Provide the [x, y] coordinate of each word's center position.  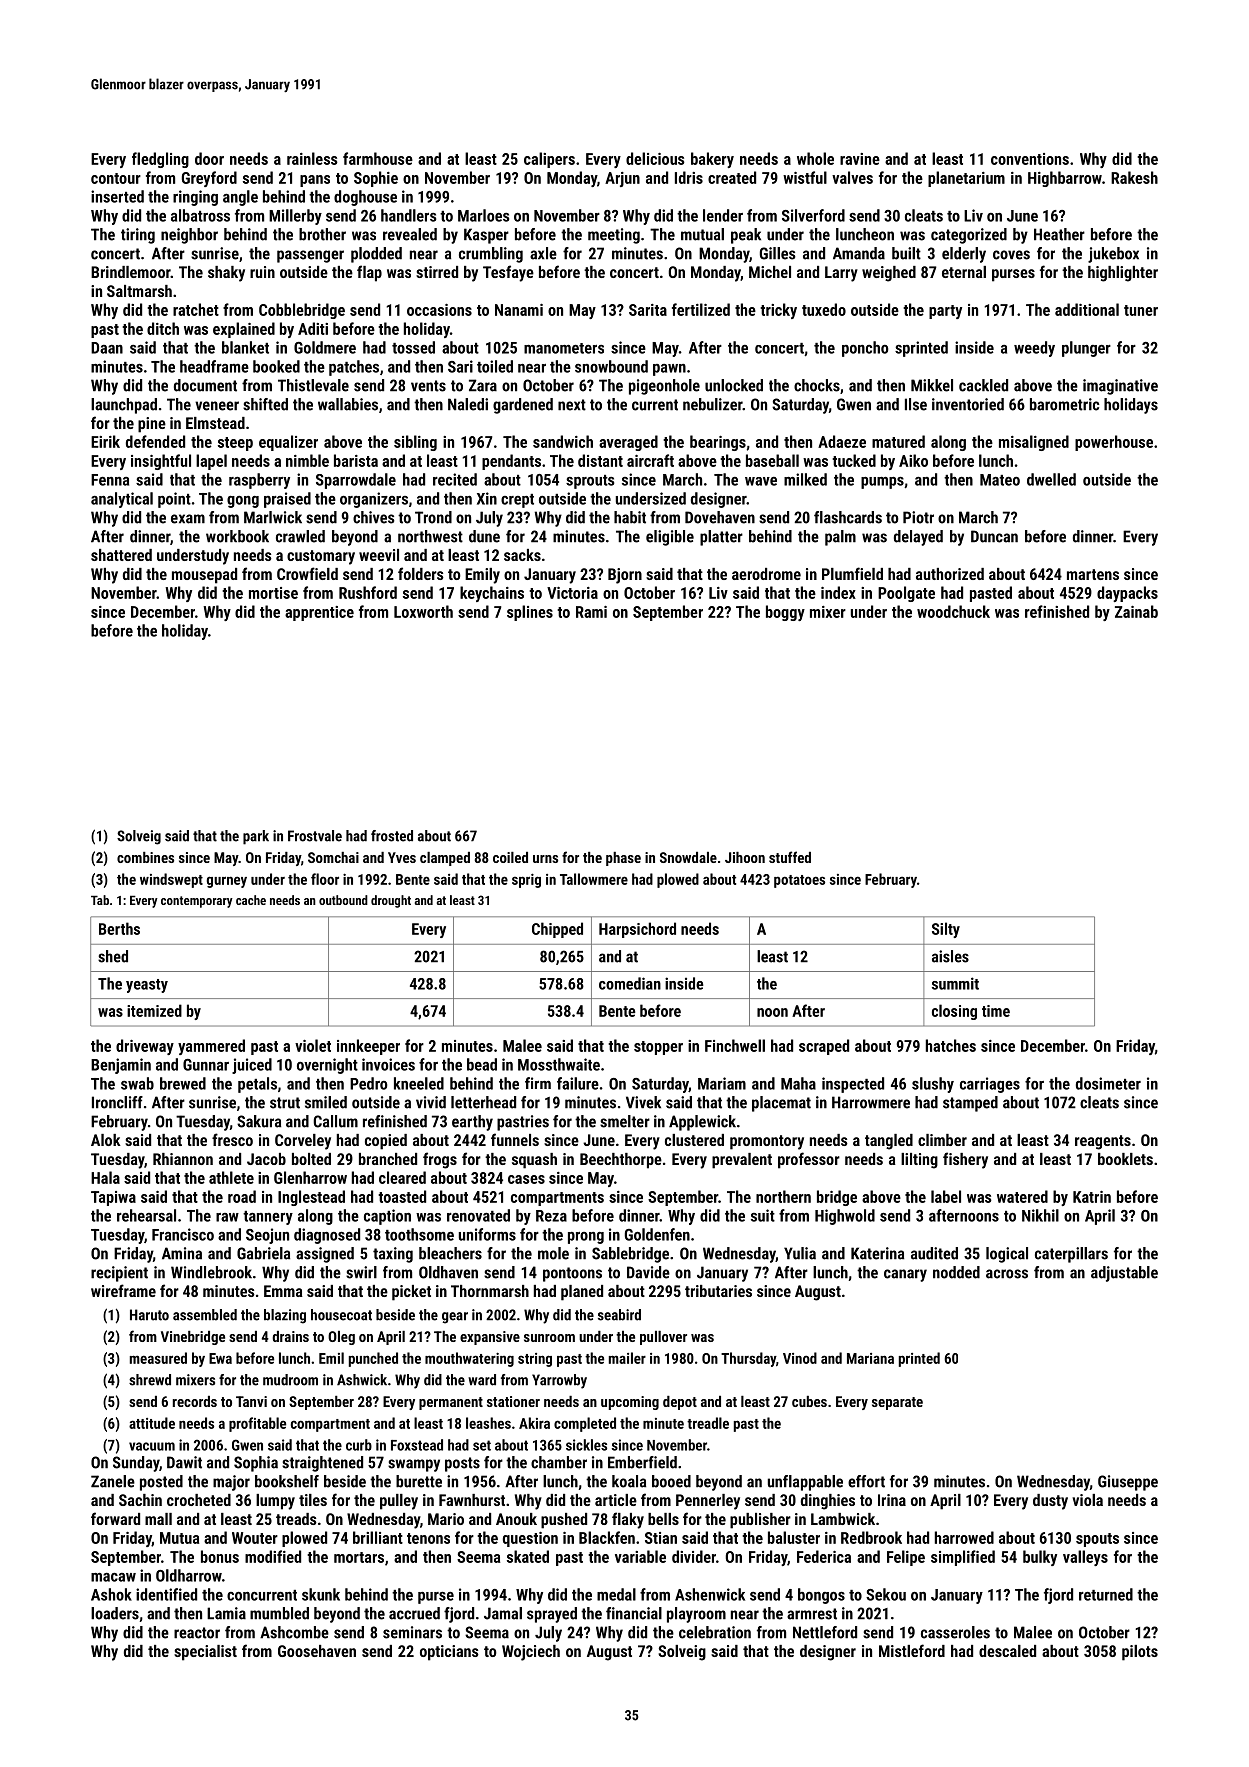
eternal [964, 272]
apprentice [319, 613]
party [945, 312]
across [1007, 1274]
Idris [689, 177]
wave [761, 481]
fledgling [160, 160]
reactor [197, 1633]
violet [313, 1045]
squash [534, 1161]
